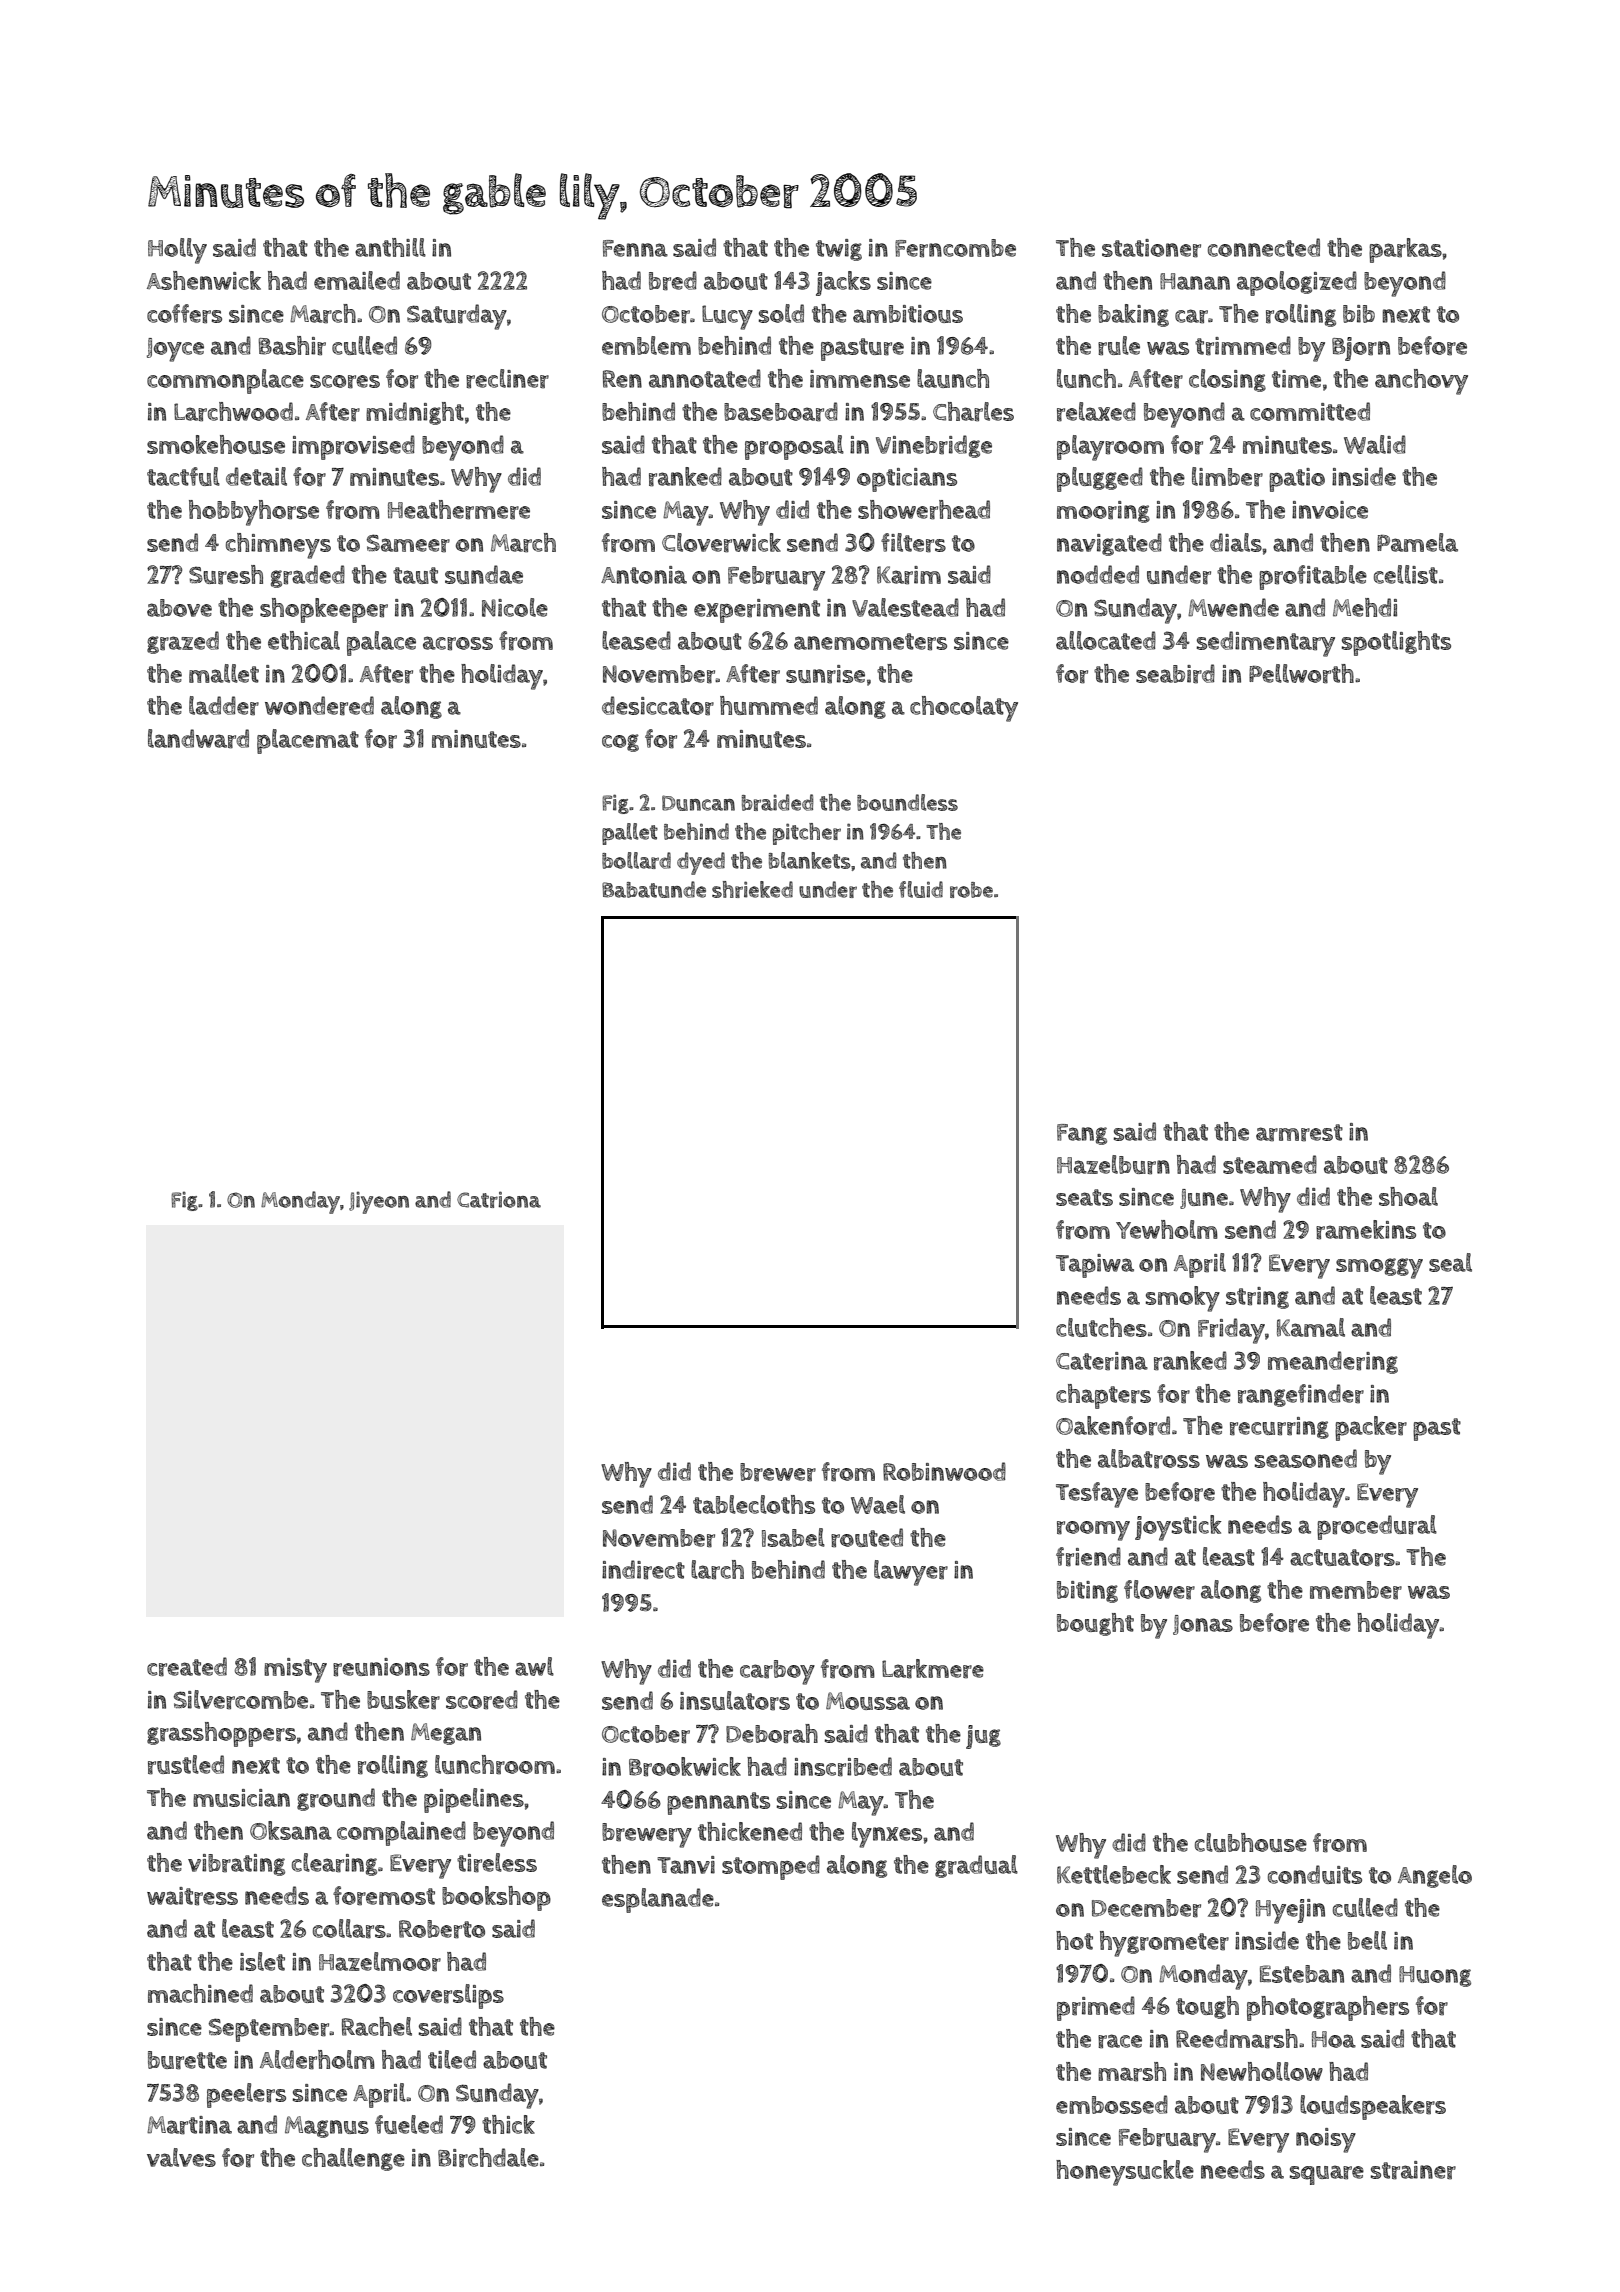 The height and width of the screenshot is (2292, 1620). Describe the element at coordinates (488, 2158) in the screenshot. I see `Birchdale` at that location.
